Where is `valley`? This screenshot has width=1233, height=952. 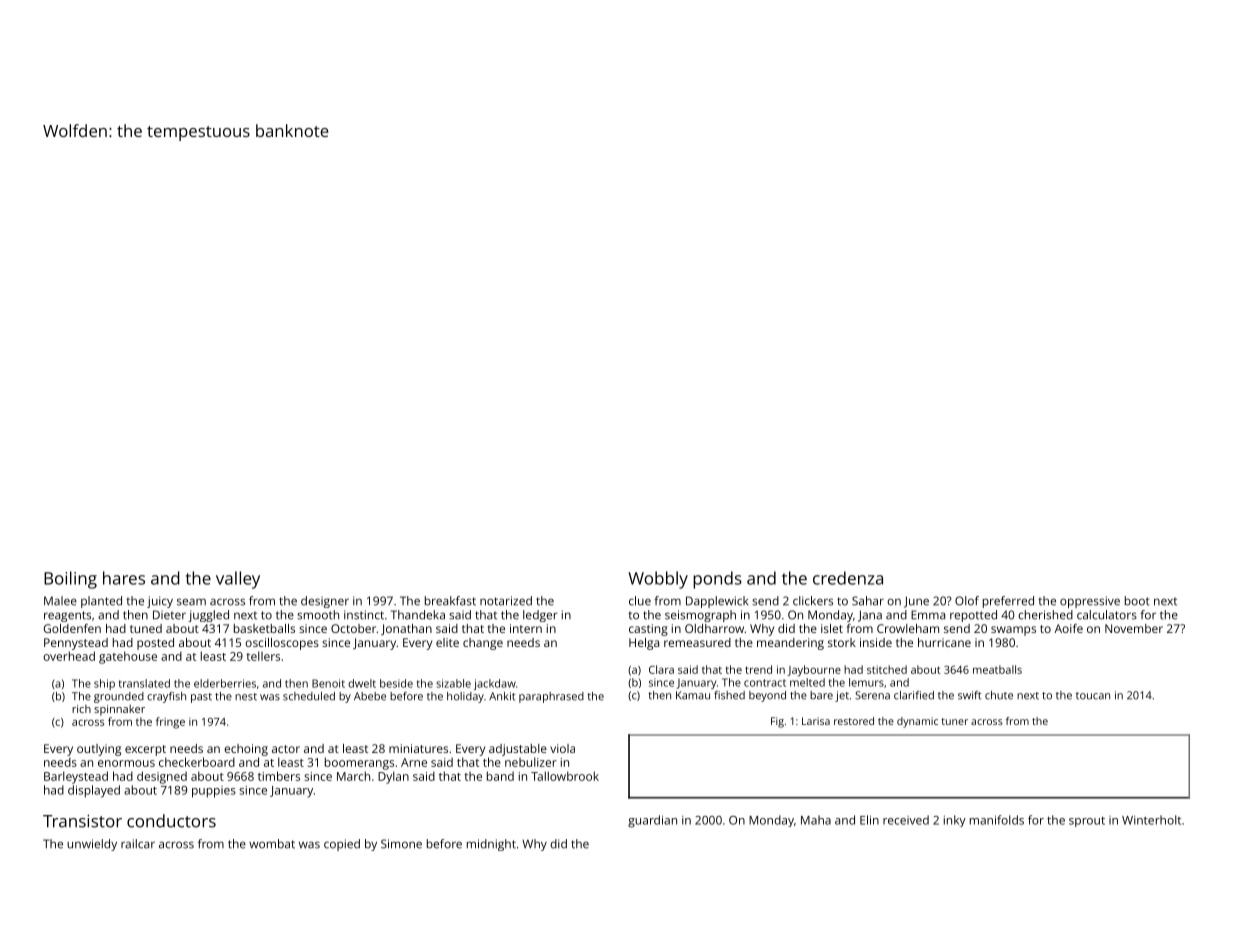
valley is located at coordinates (238, 580).
